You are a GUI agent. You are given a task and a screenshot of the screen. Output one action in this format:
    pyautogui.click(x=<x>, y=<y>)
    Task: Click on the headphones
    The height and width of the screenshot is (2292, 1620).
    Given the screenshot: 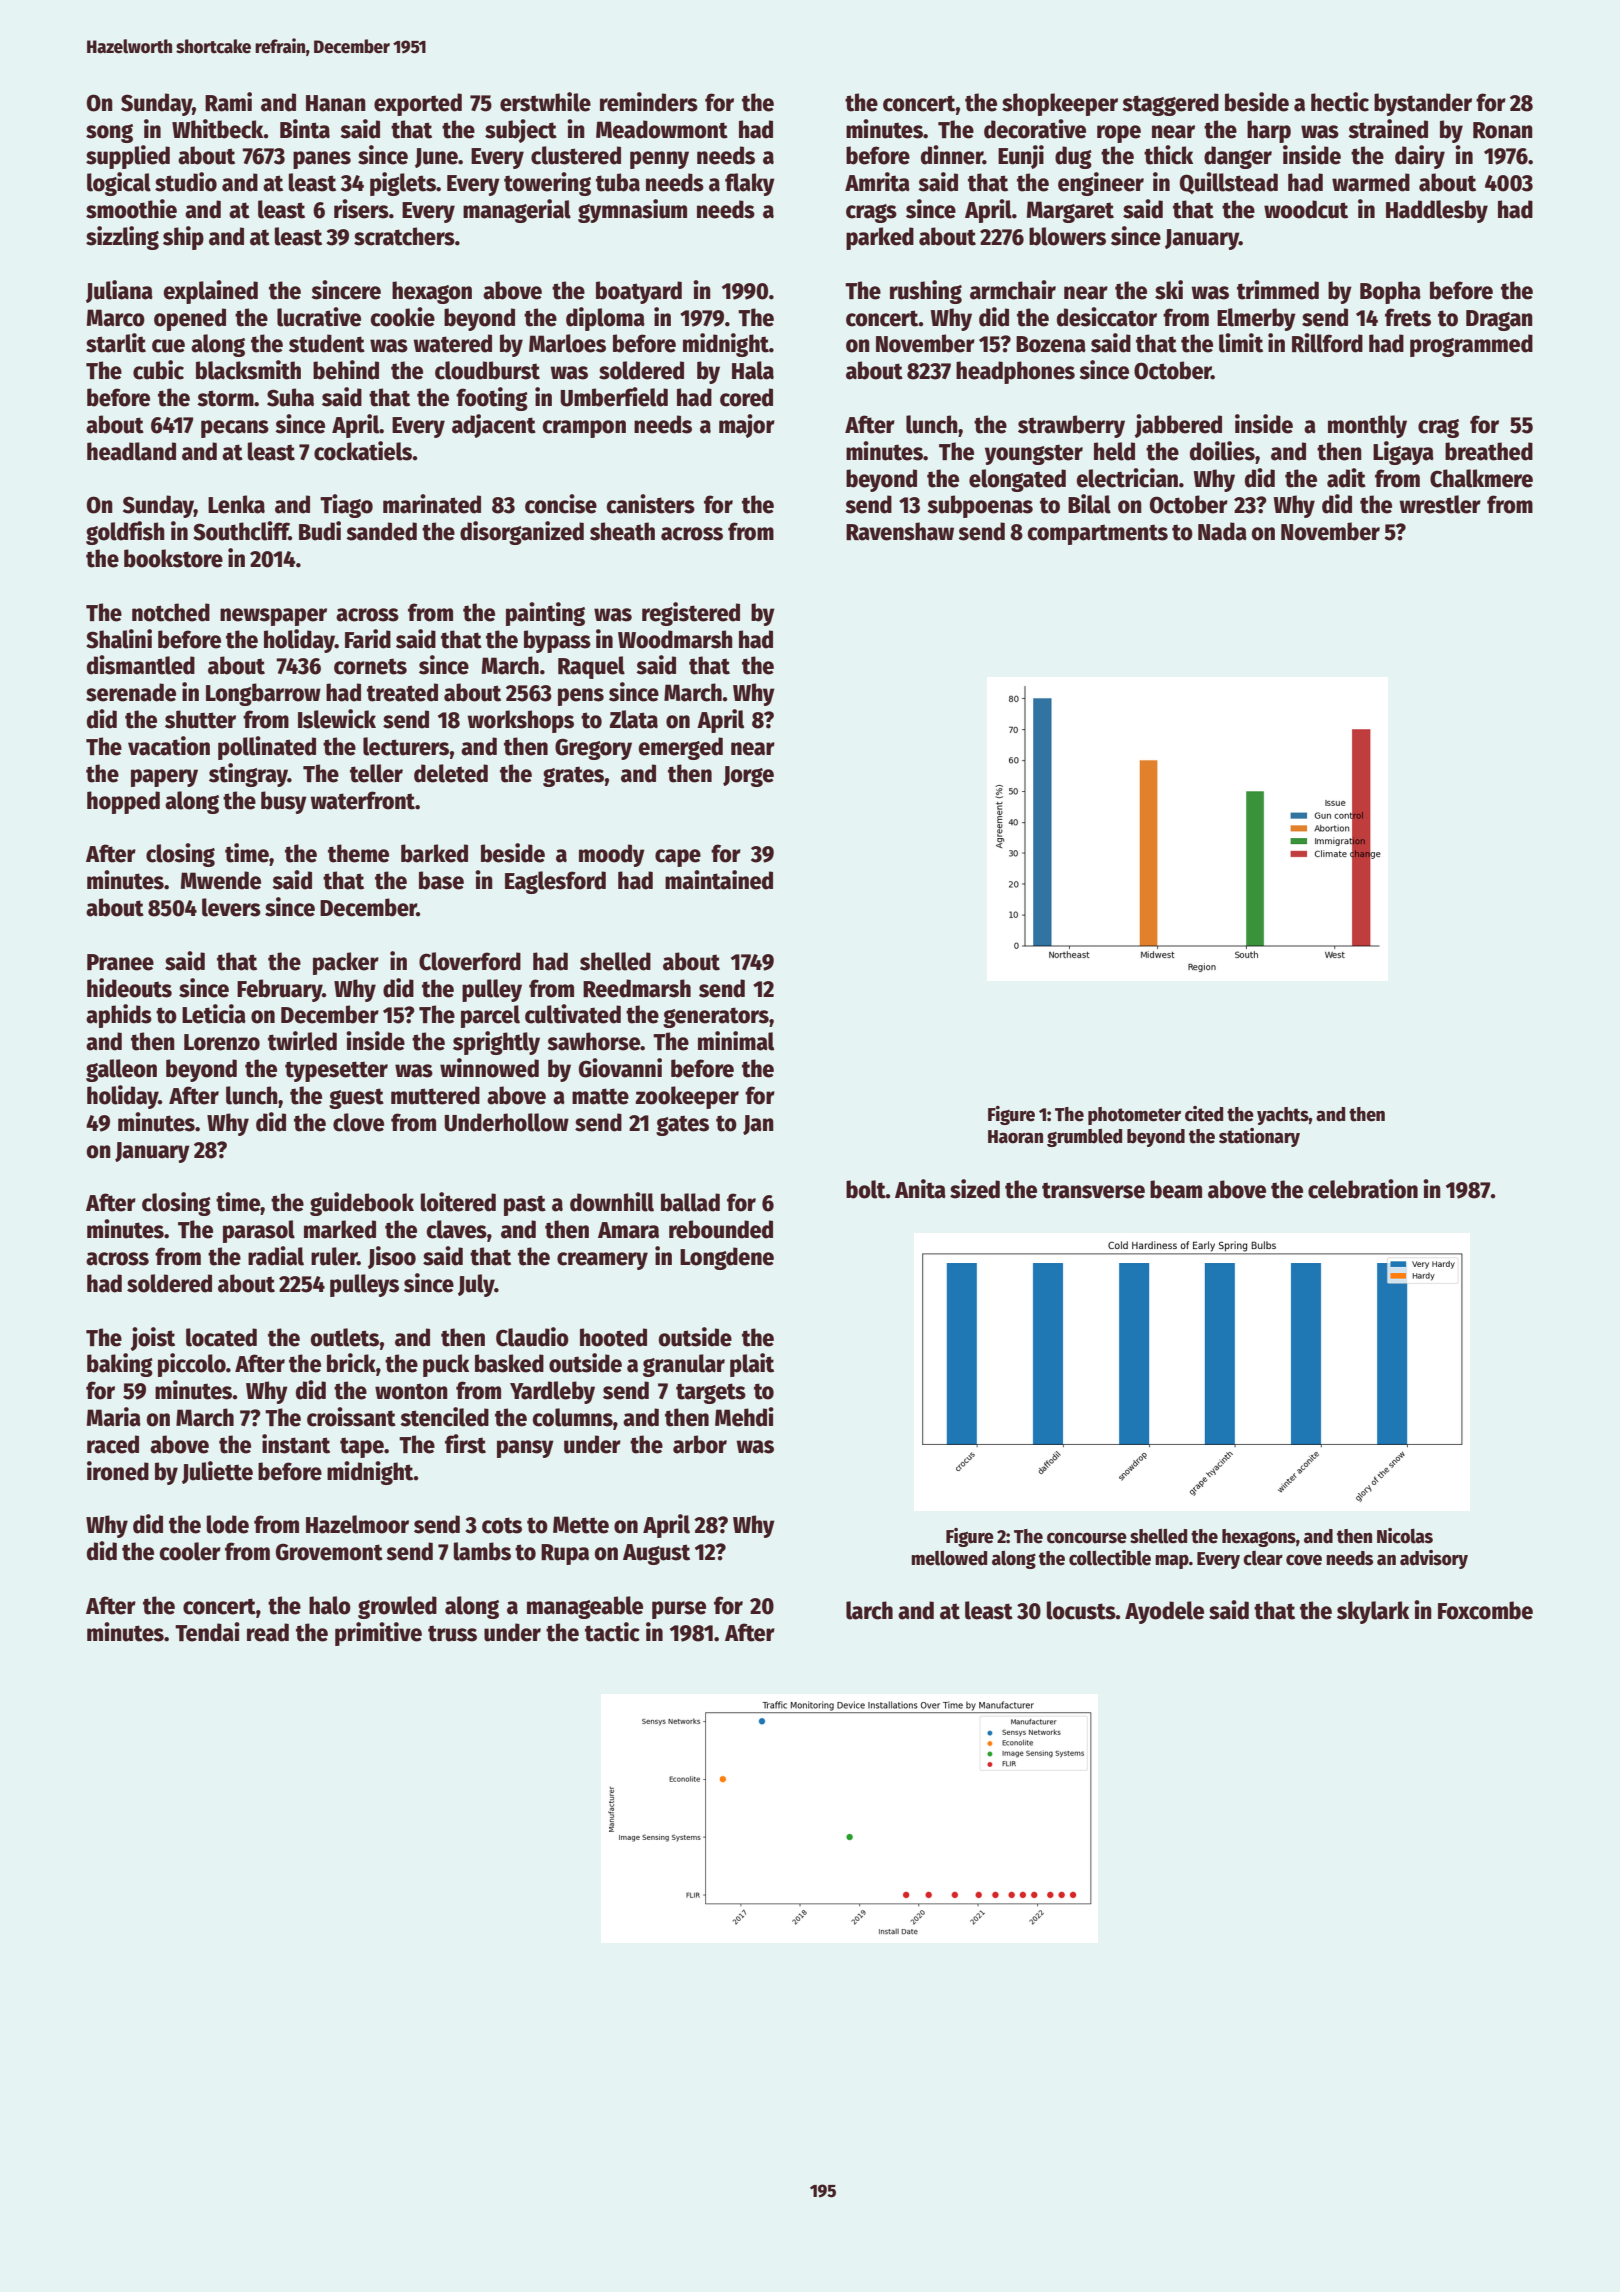 What is the action you would take?
    pyautogui.click(x=1015, y=372)
